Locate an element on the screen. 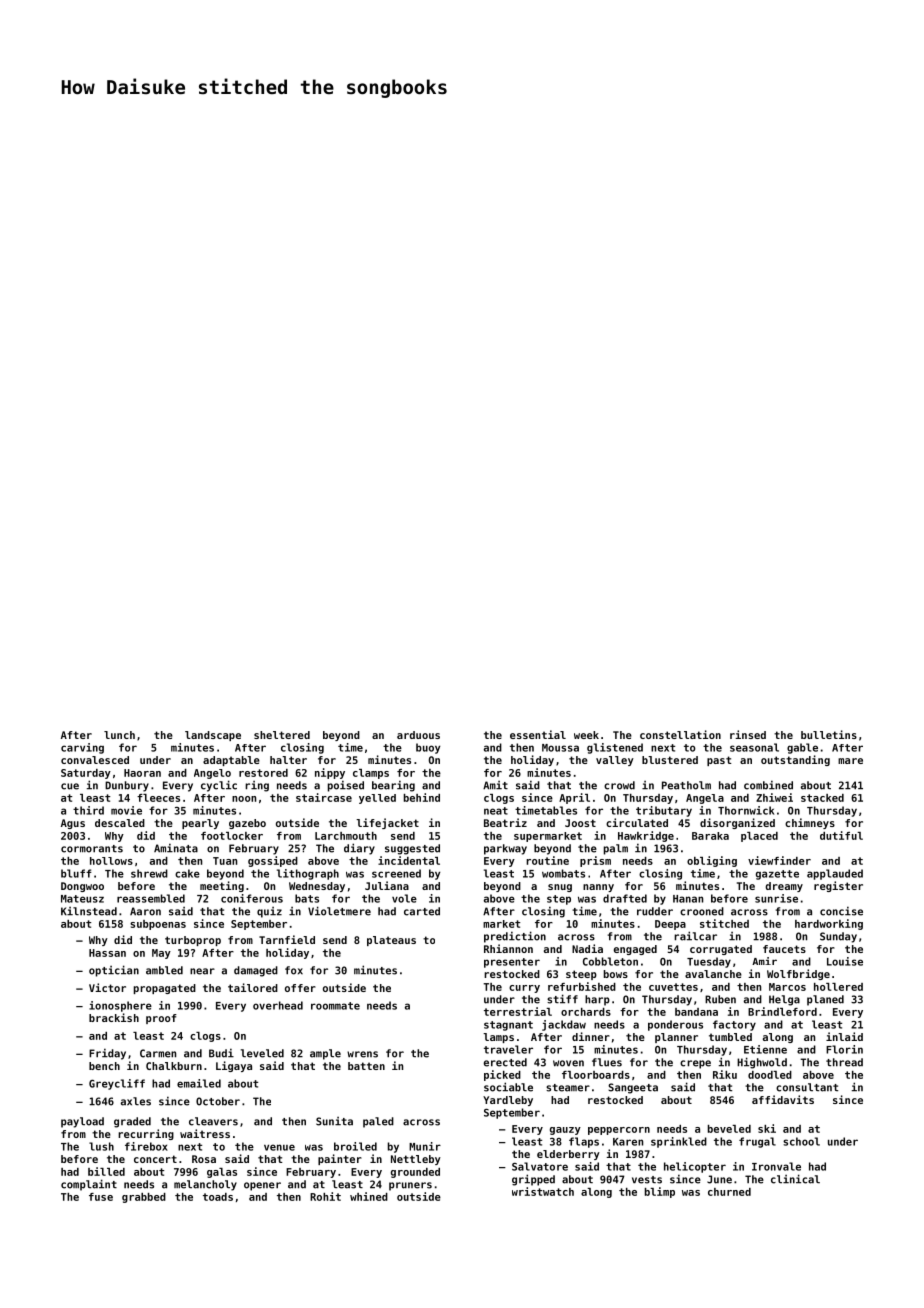 The height and width of the screenshot is (1308, 924). Ligaya is located at coordinates (234, 1066).
